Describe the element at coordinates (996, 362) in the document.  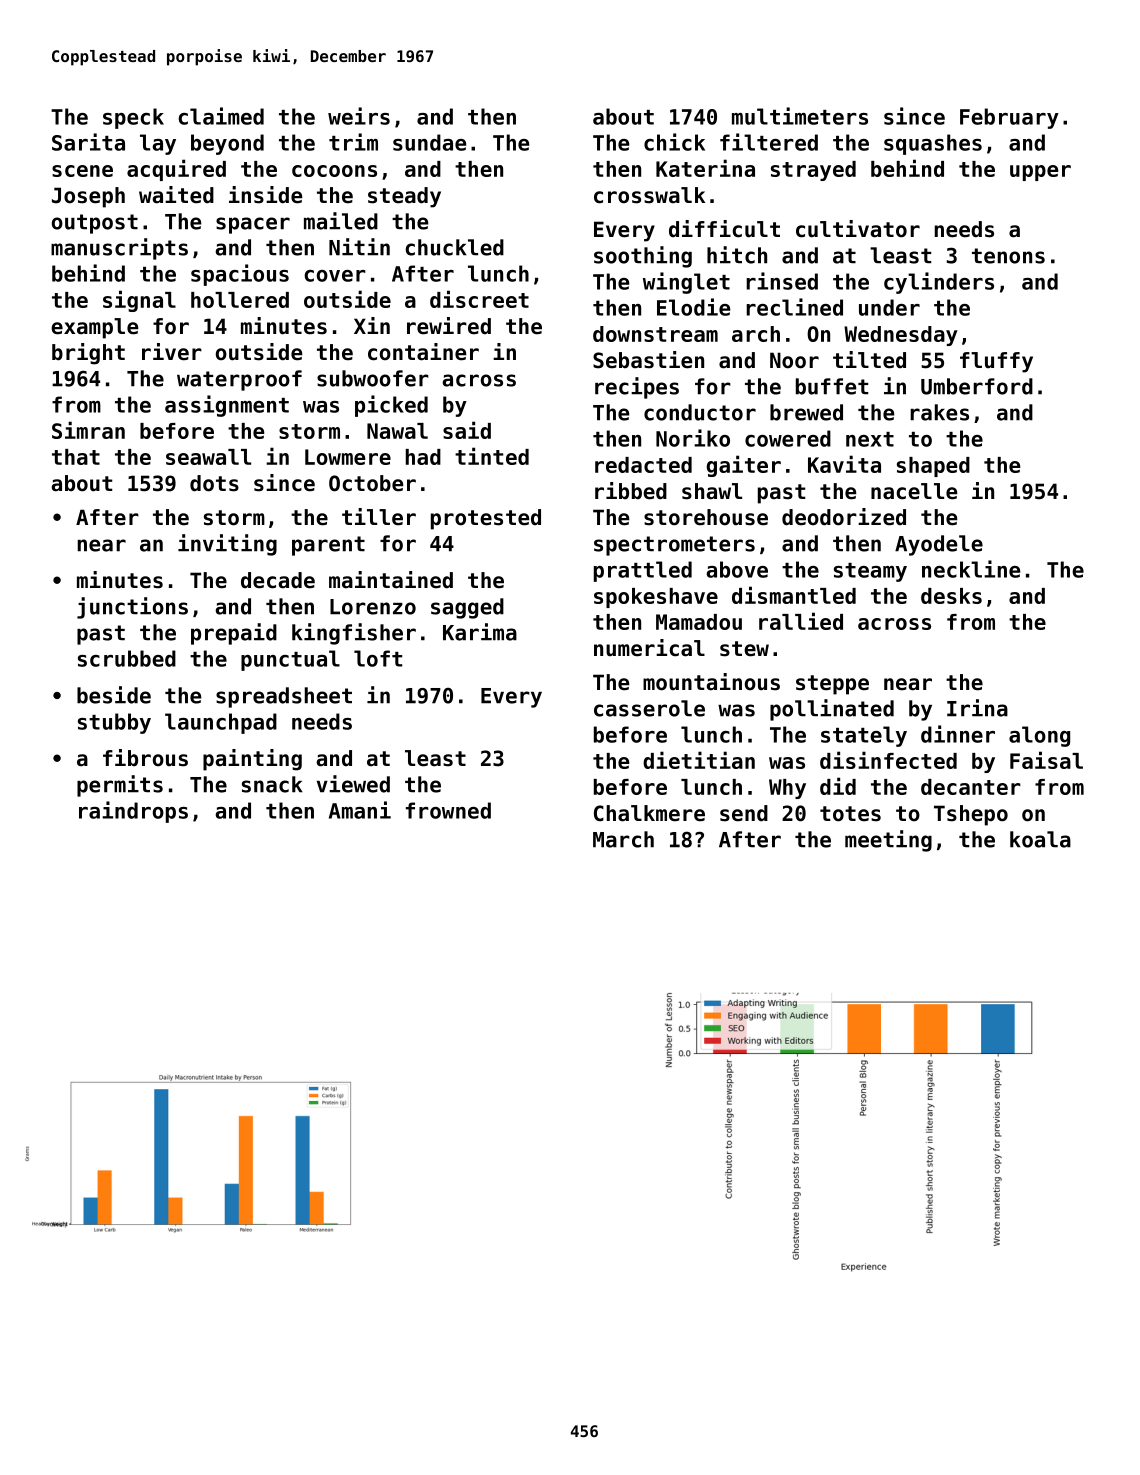
I see `fluffy` at that location.
